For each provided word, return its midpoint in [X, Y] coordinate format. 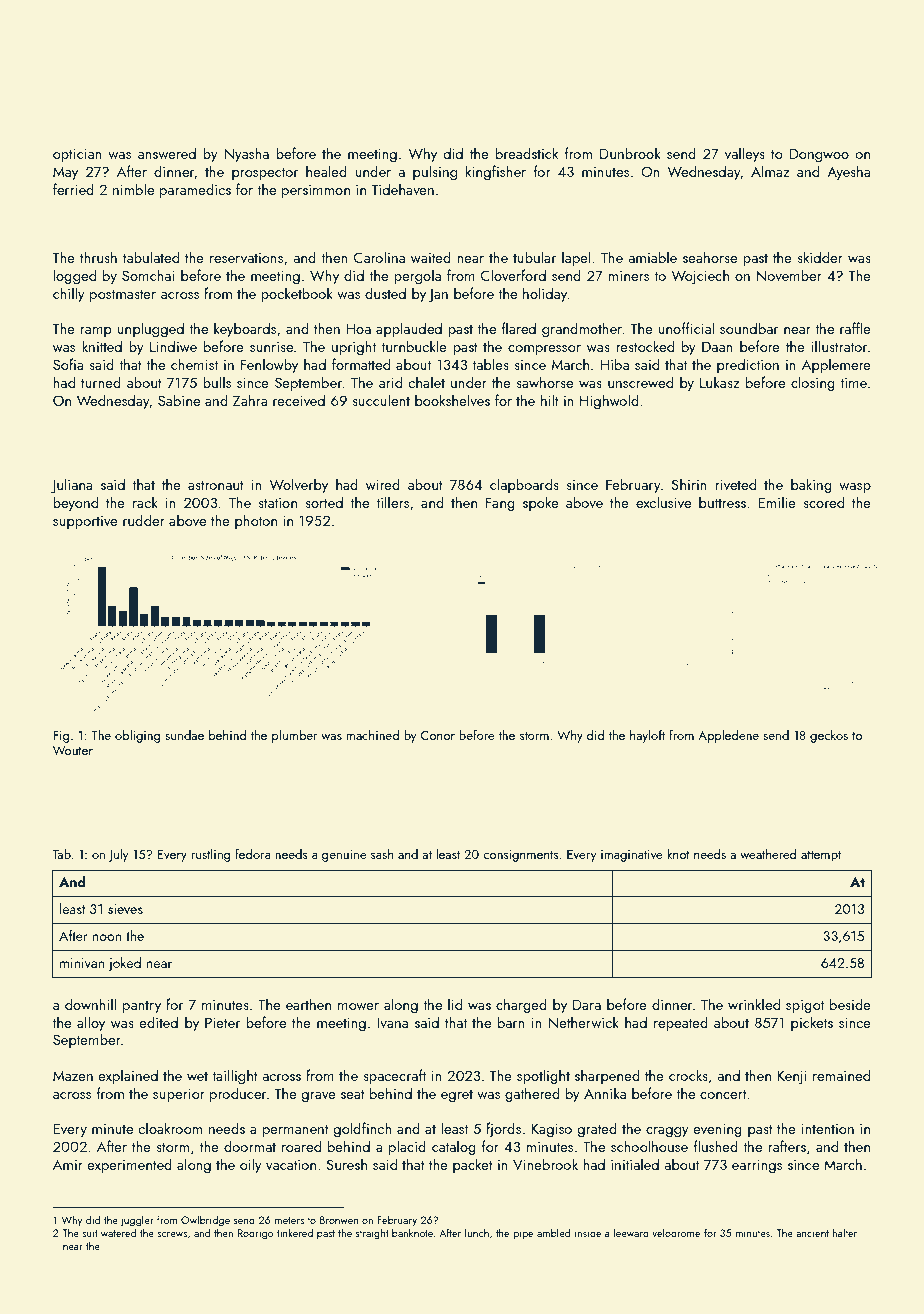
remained [841, 1075]
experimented [130, 1165]
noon [107, 937]
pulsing [435, 172]
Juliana [72, 485]
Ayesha [849, 172]
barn [511, 1022]
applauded [409, 329]
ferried [73, 189]
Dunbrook [630, 153]
